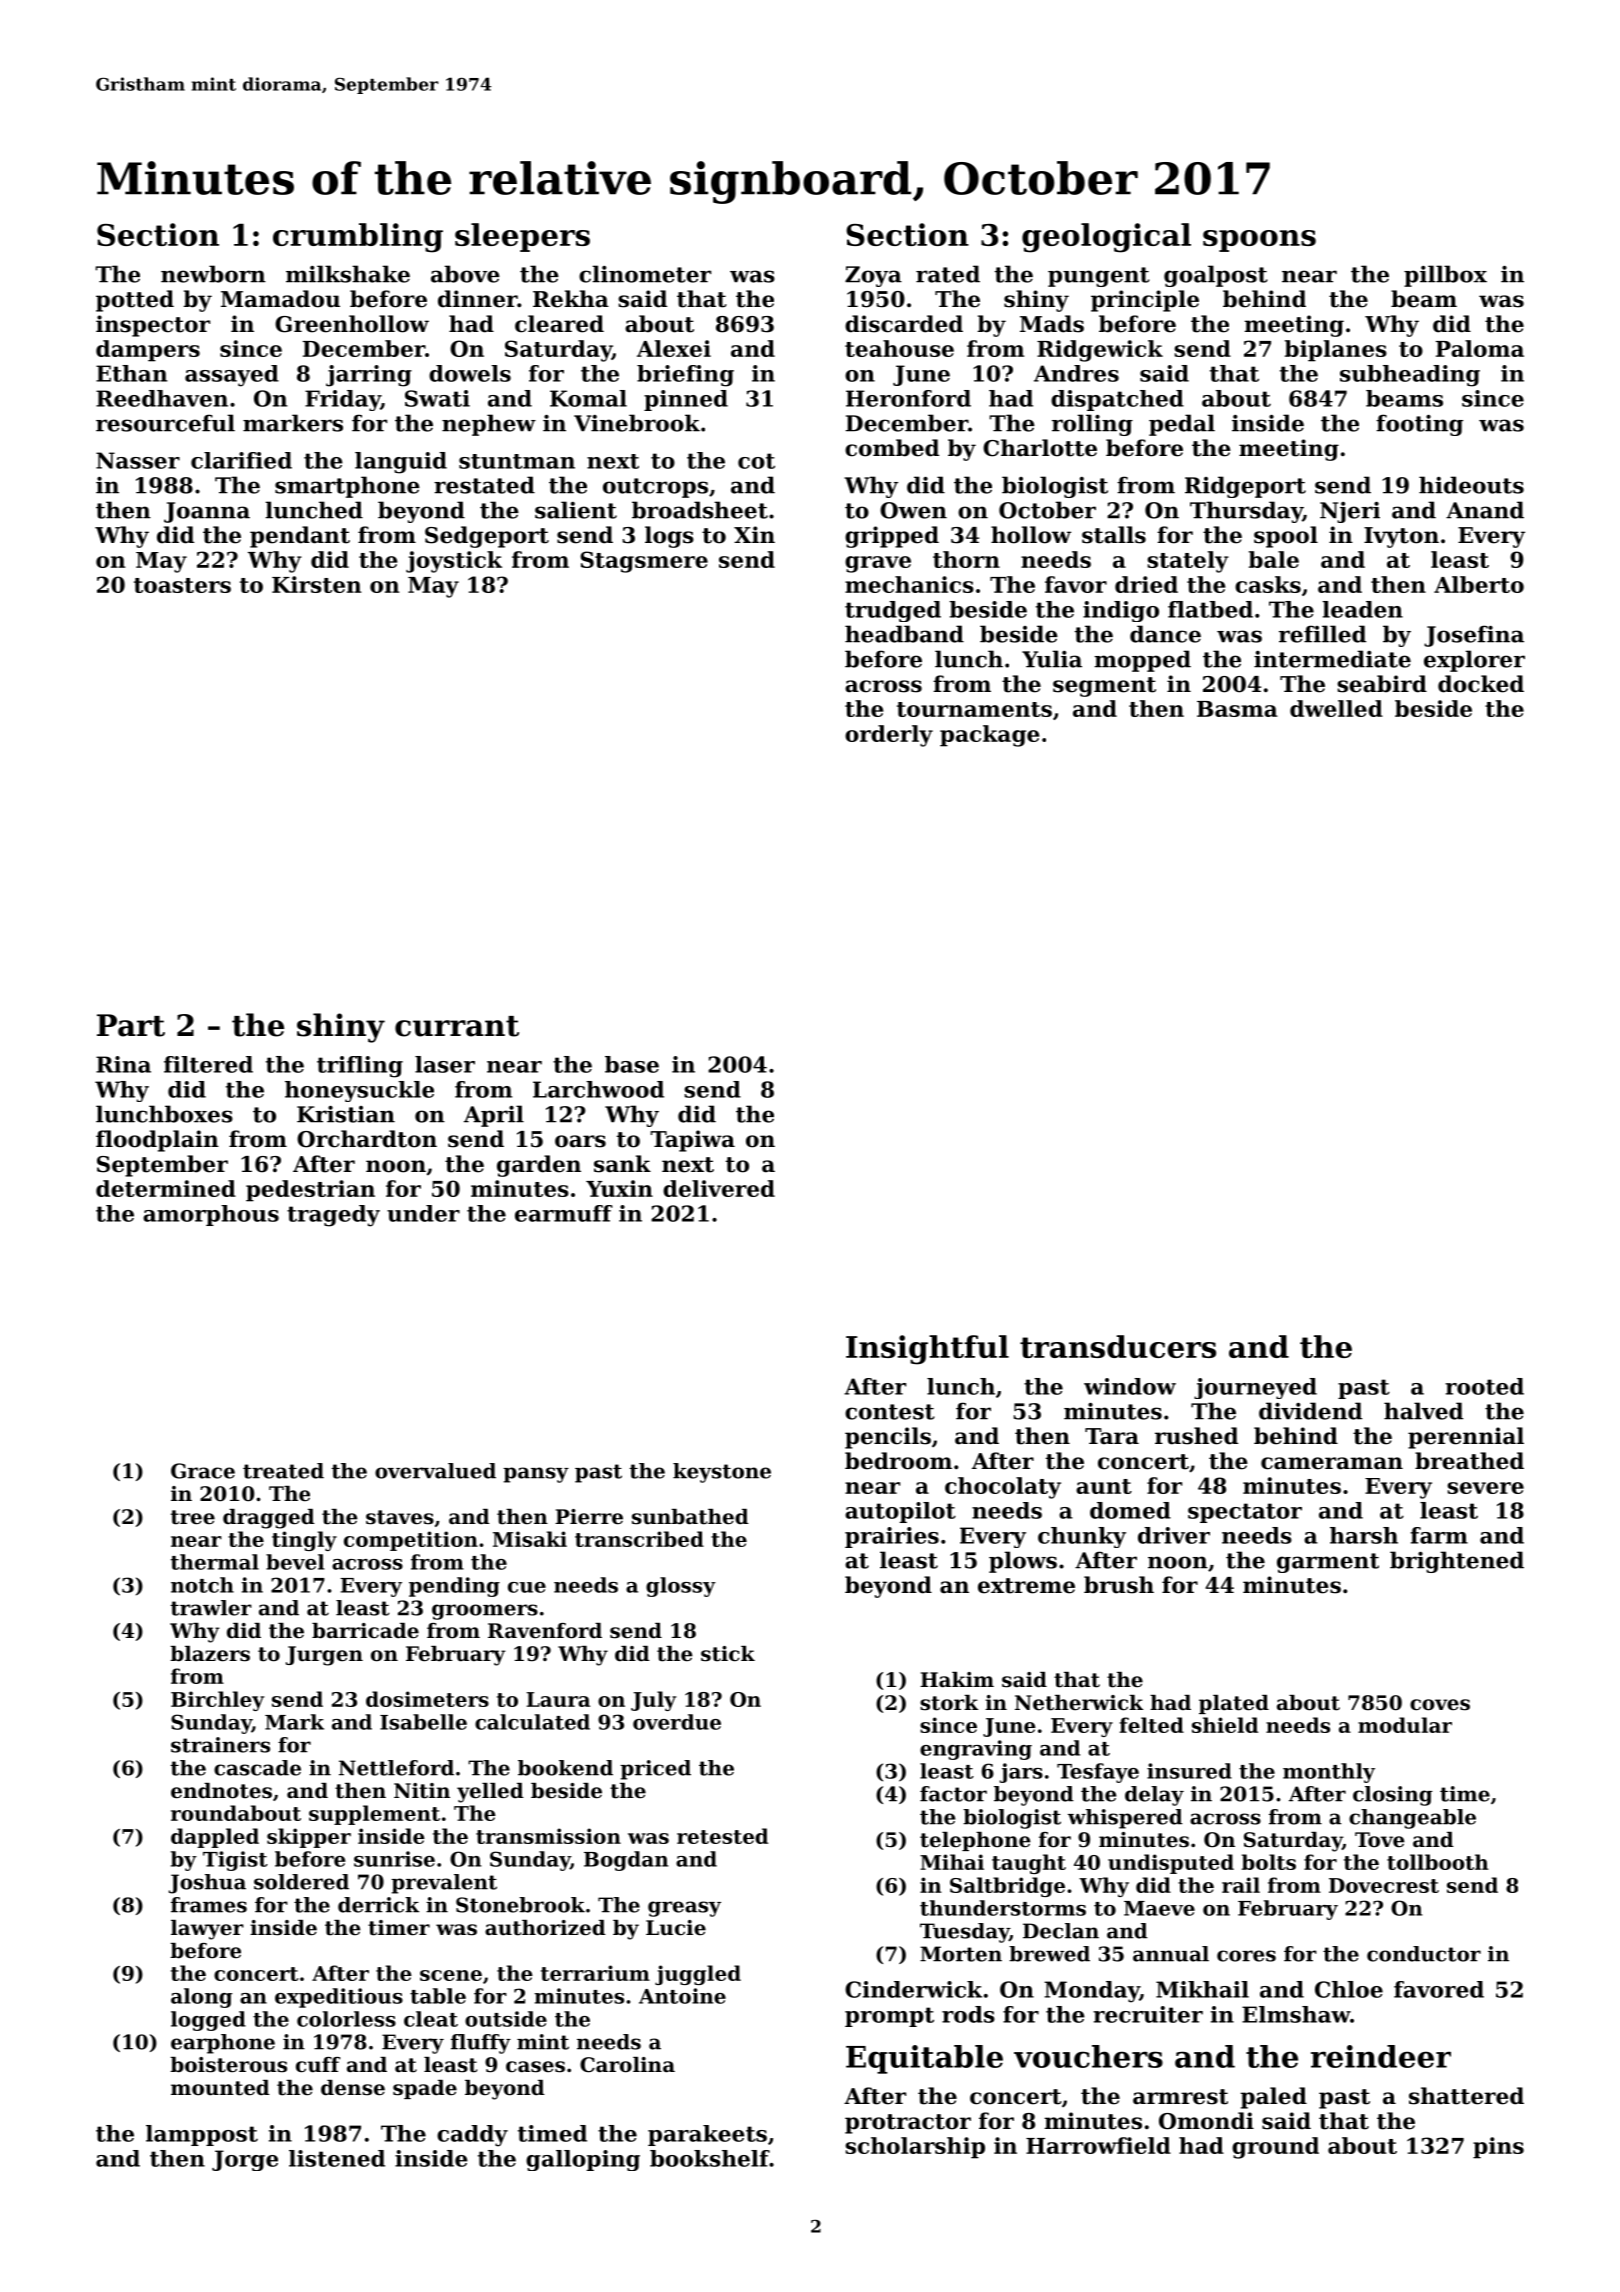 The image size is (1620, 2292). I want to click on journeyed, so click(1255, 1388).
